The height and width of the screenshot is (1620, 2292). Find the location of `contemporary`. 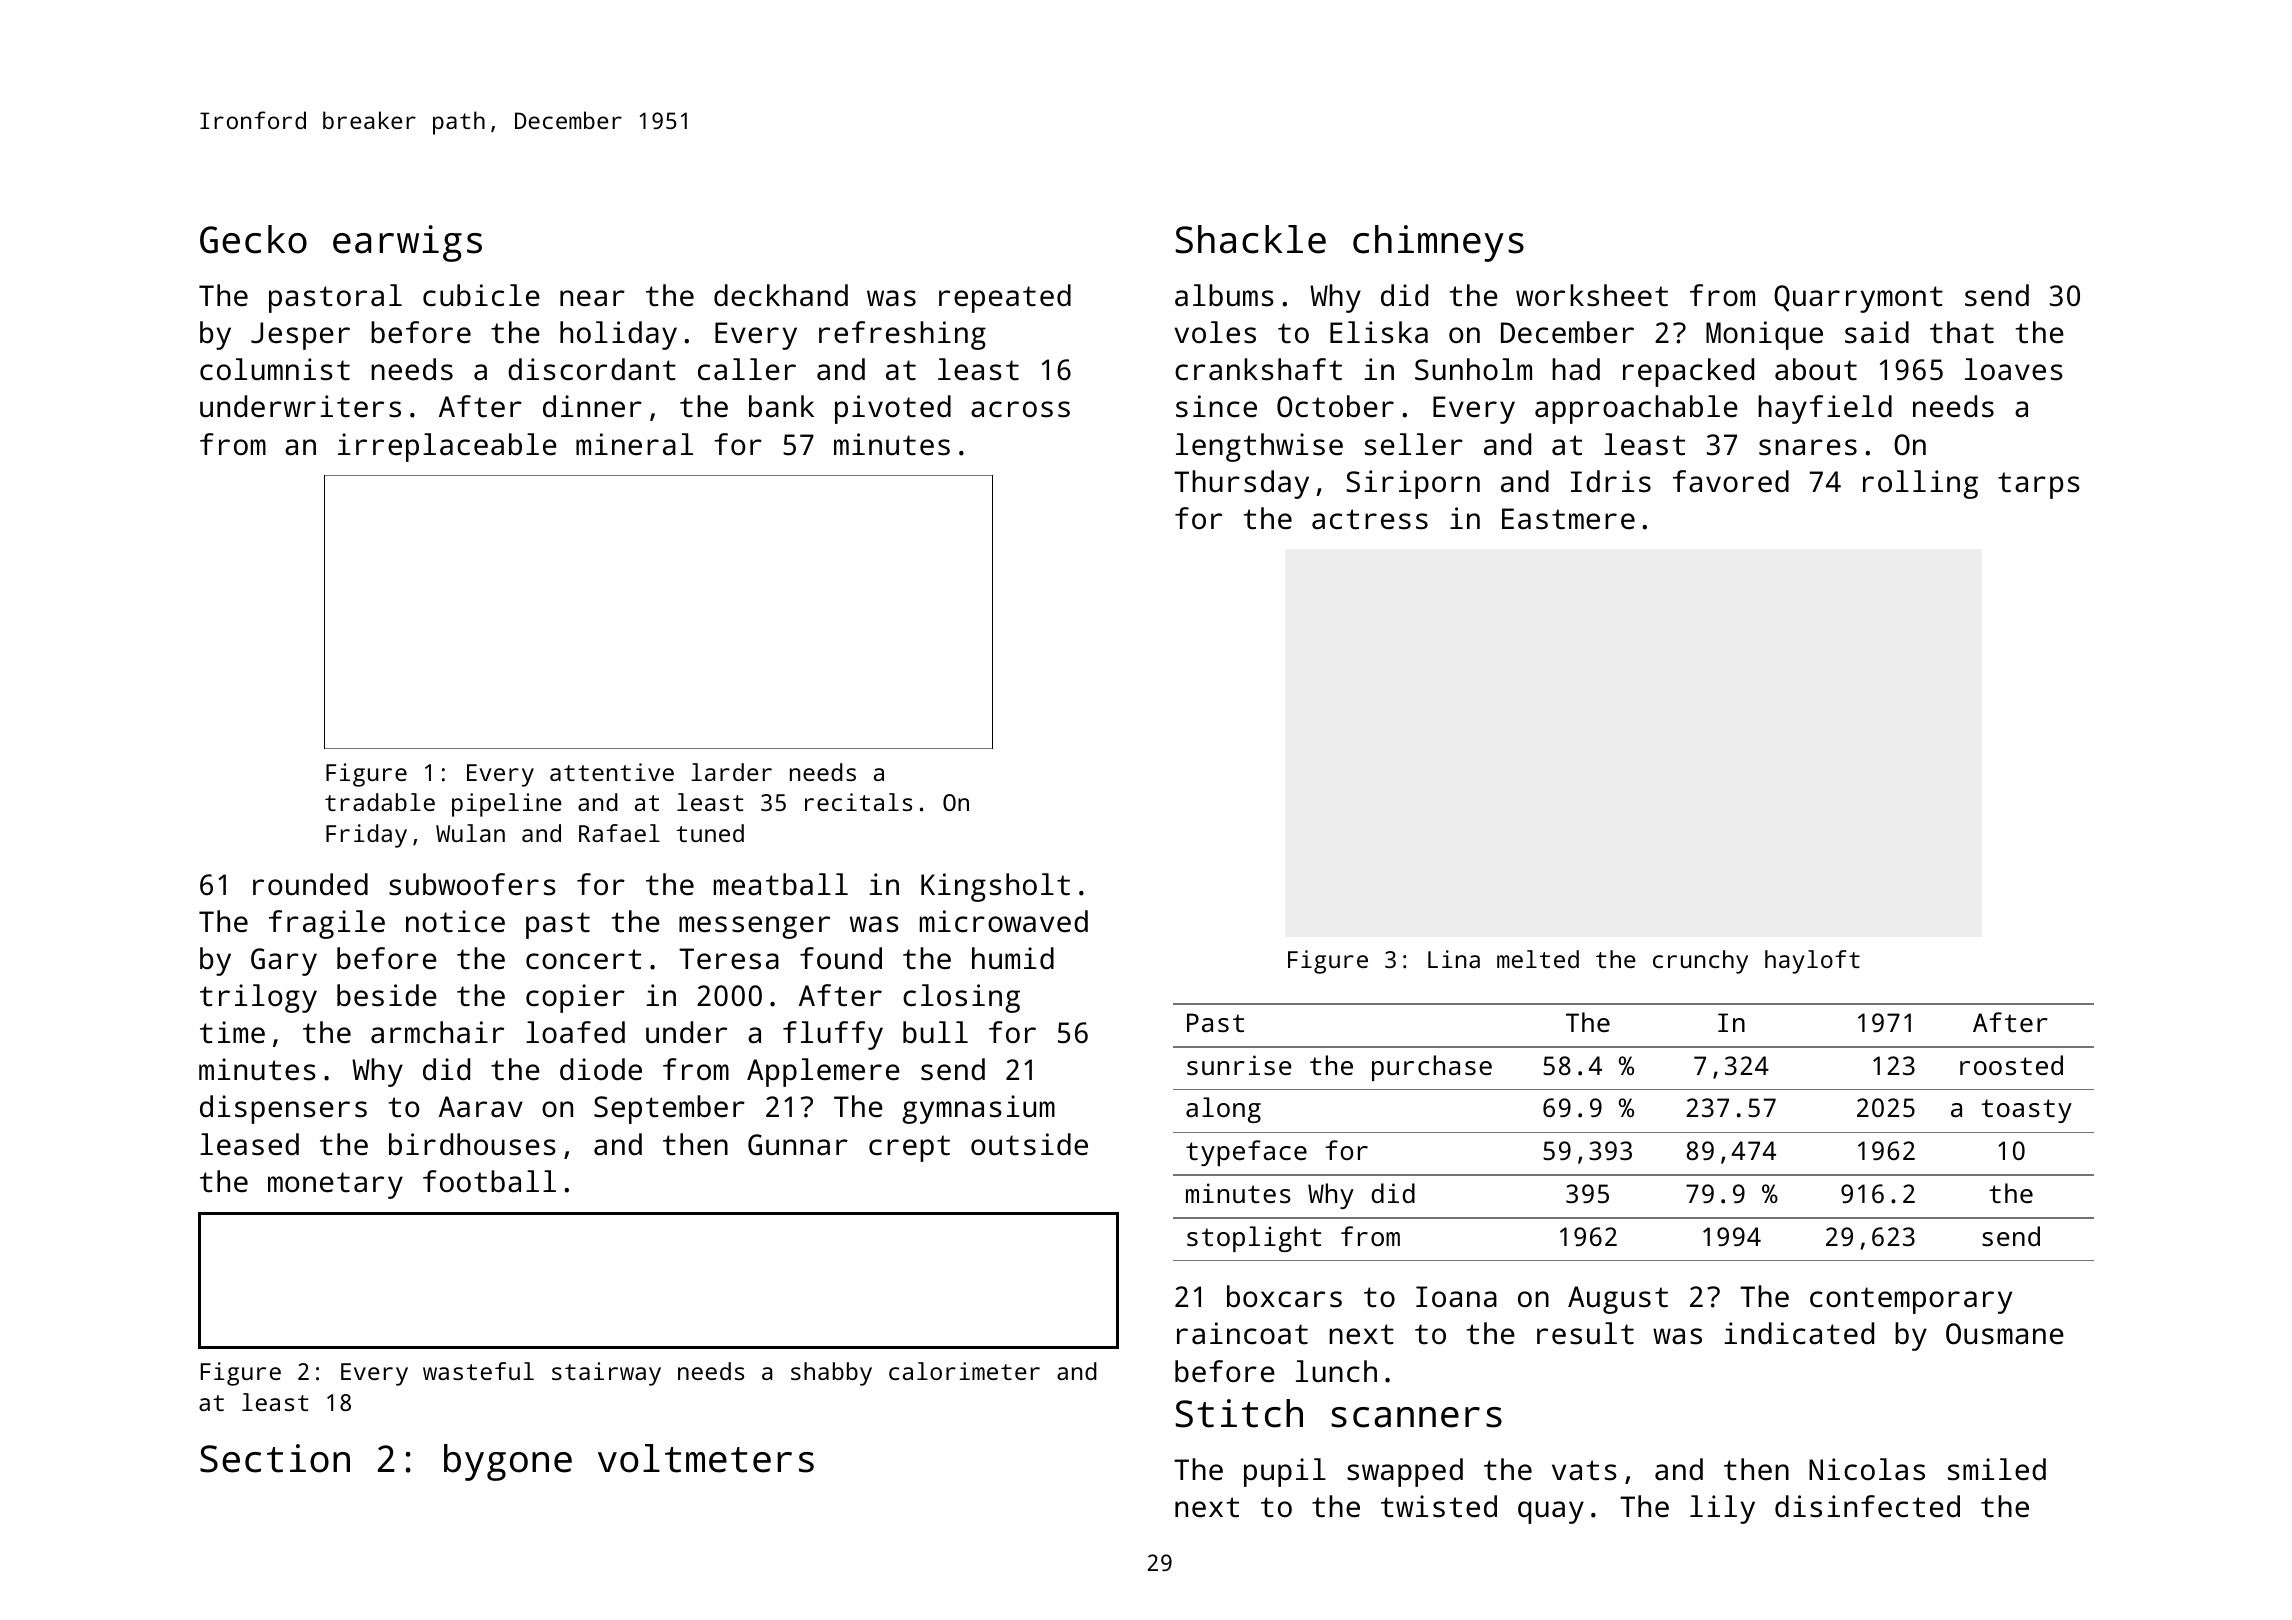

contemporary is located at coordinates (1911, 1300).
